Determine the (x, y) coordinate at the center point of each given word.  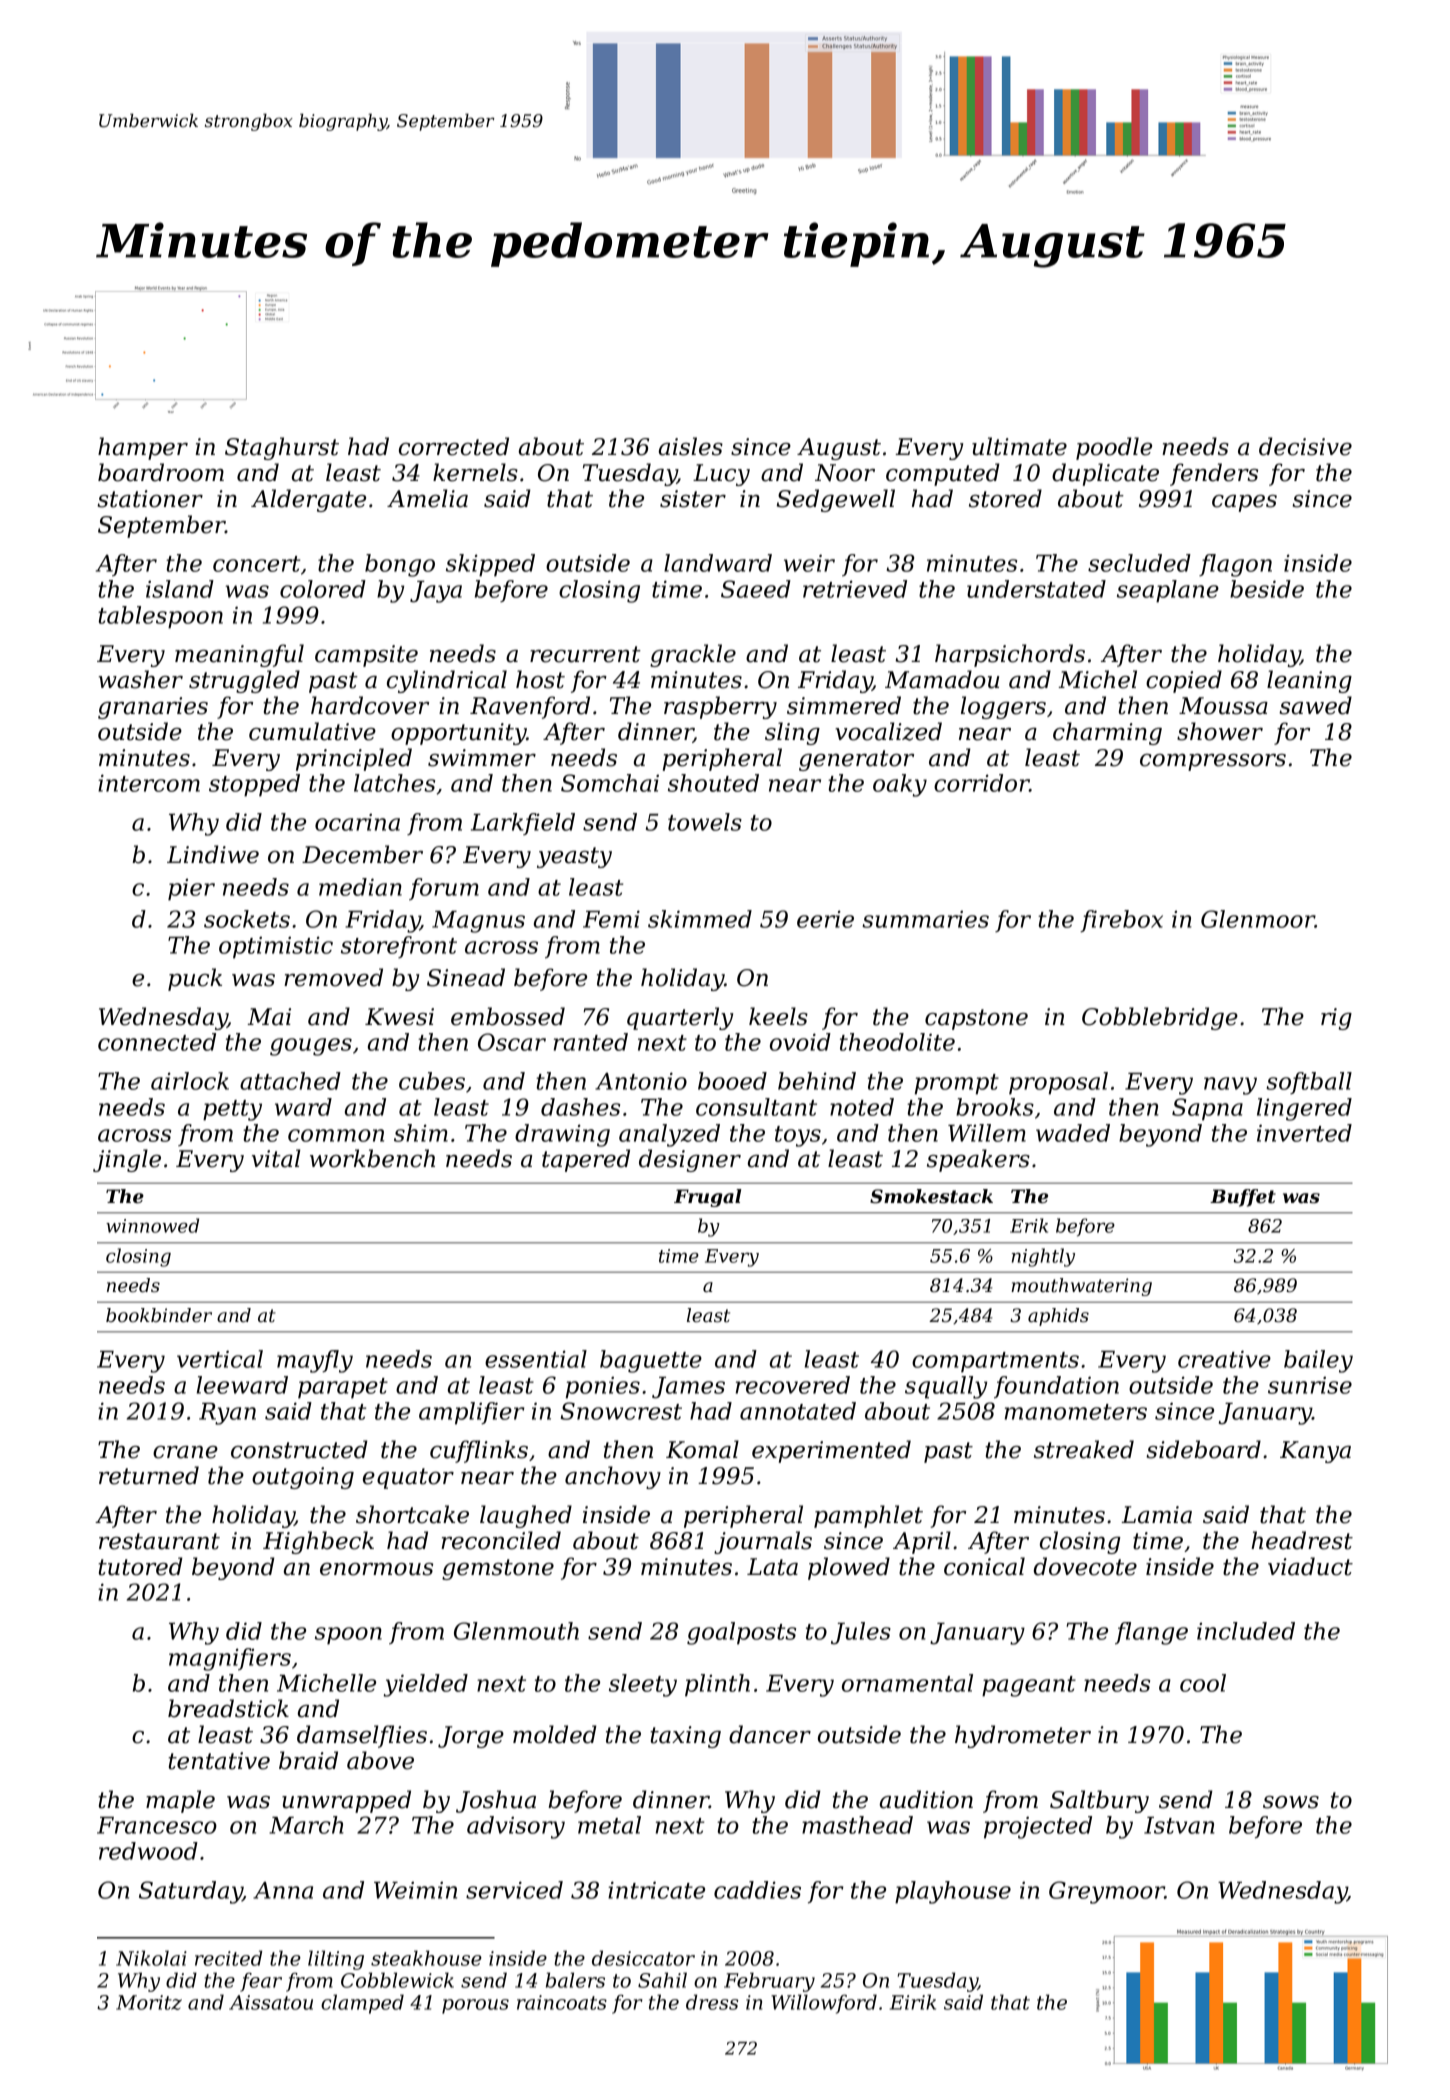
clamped (362, 2004)
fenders (1214, 474)
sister (693, 499)
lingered (1304, 1109)
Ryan (227, 1414)
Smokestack (931, 1196)
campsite (366, 656)
